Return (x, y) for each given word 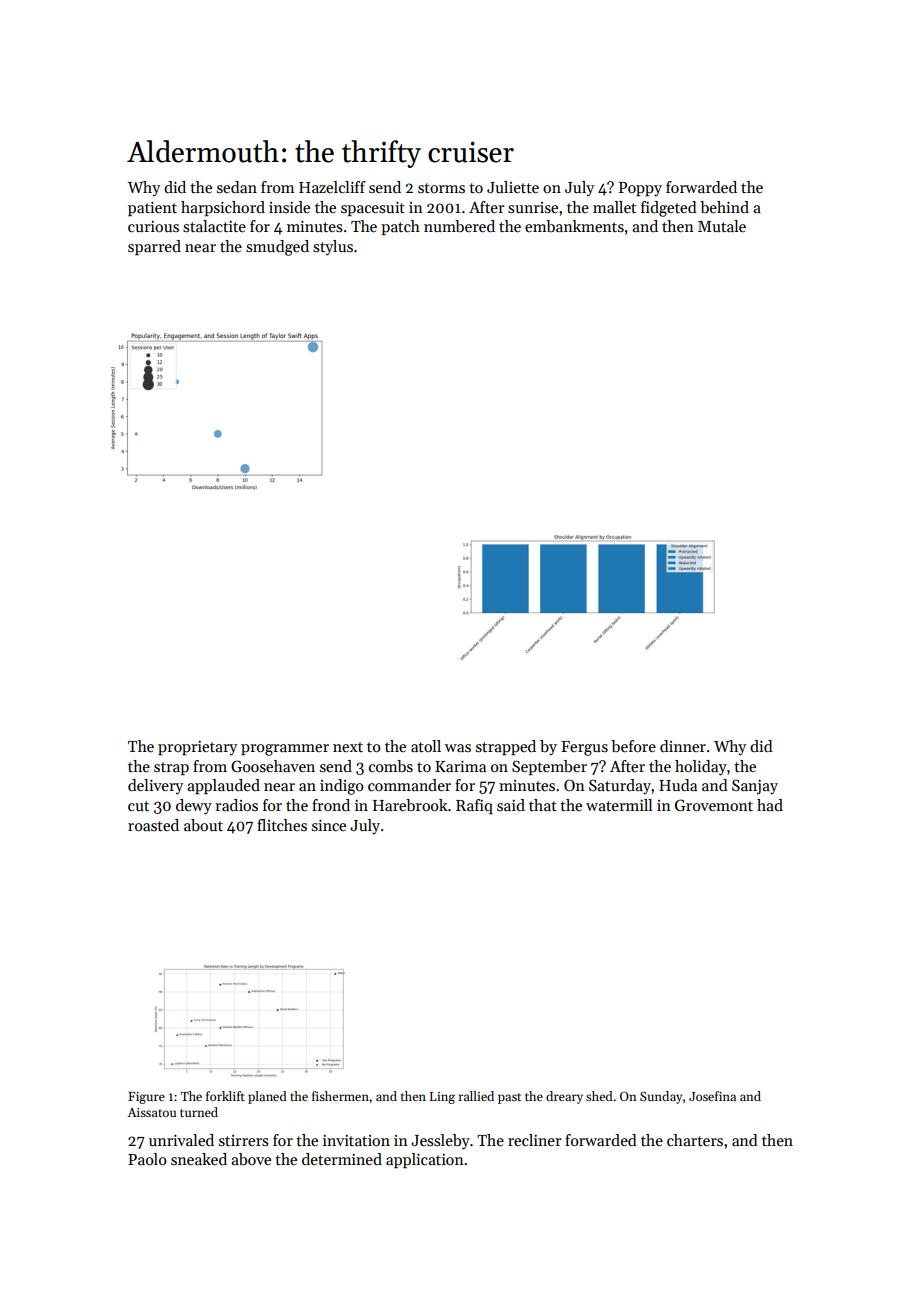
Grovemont (714, 805)
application (425, 1160)
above (251, 1159)
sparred (154, 247)
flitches (282, 825)
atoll (426, 746)
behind (724, 207)
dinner (683, 746)
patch (400, 227)
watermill (619, 805)
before (633, 746)
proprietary (197, 748)
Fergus (584, 748)
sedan (237, 187)
